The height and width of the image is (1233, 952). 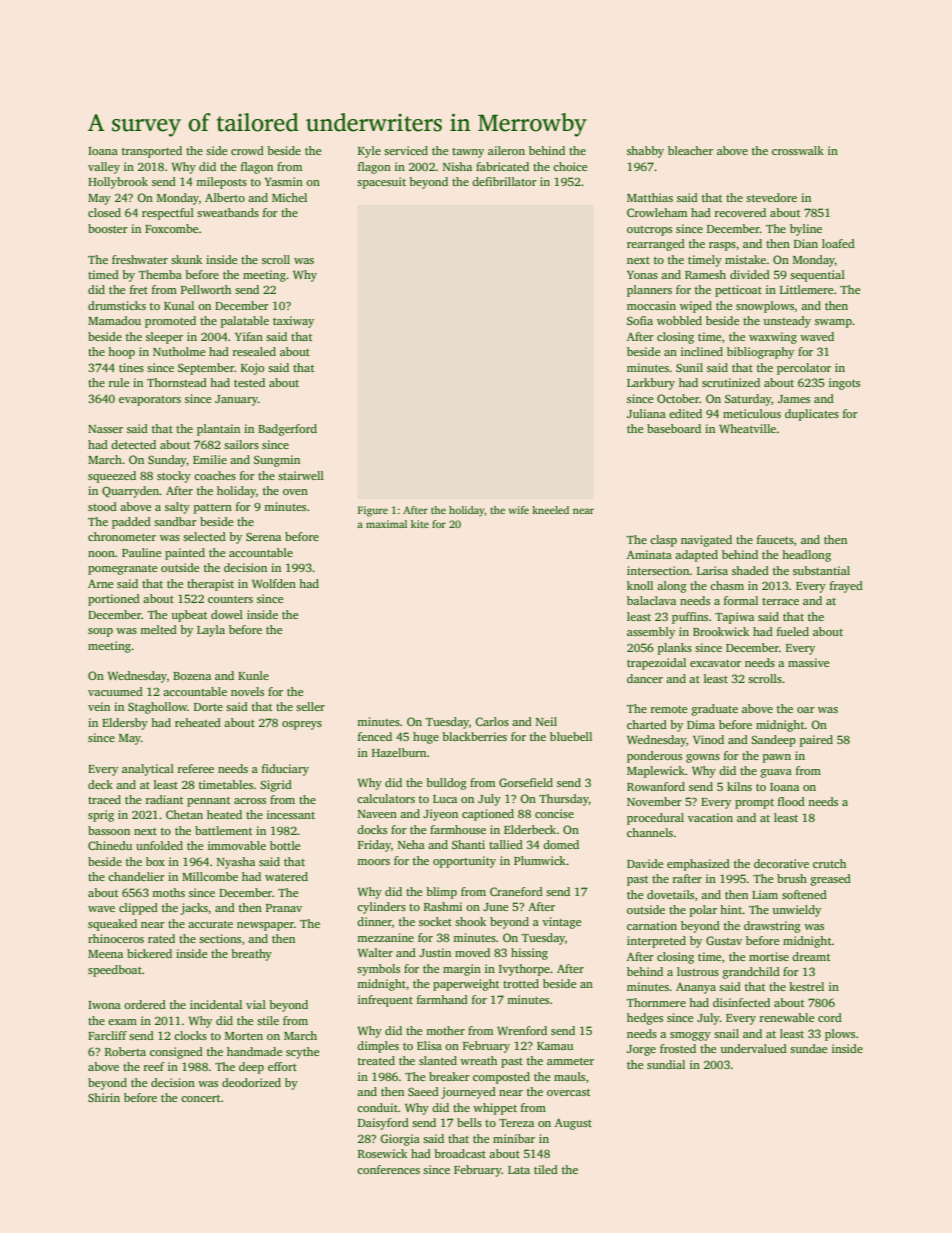 I want to click on Neha, so click(x=411, y=844).
